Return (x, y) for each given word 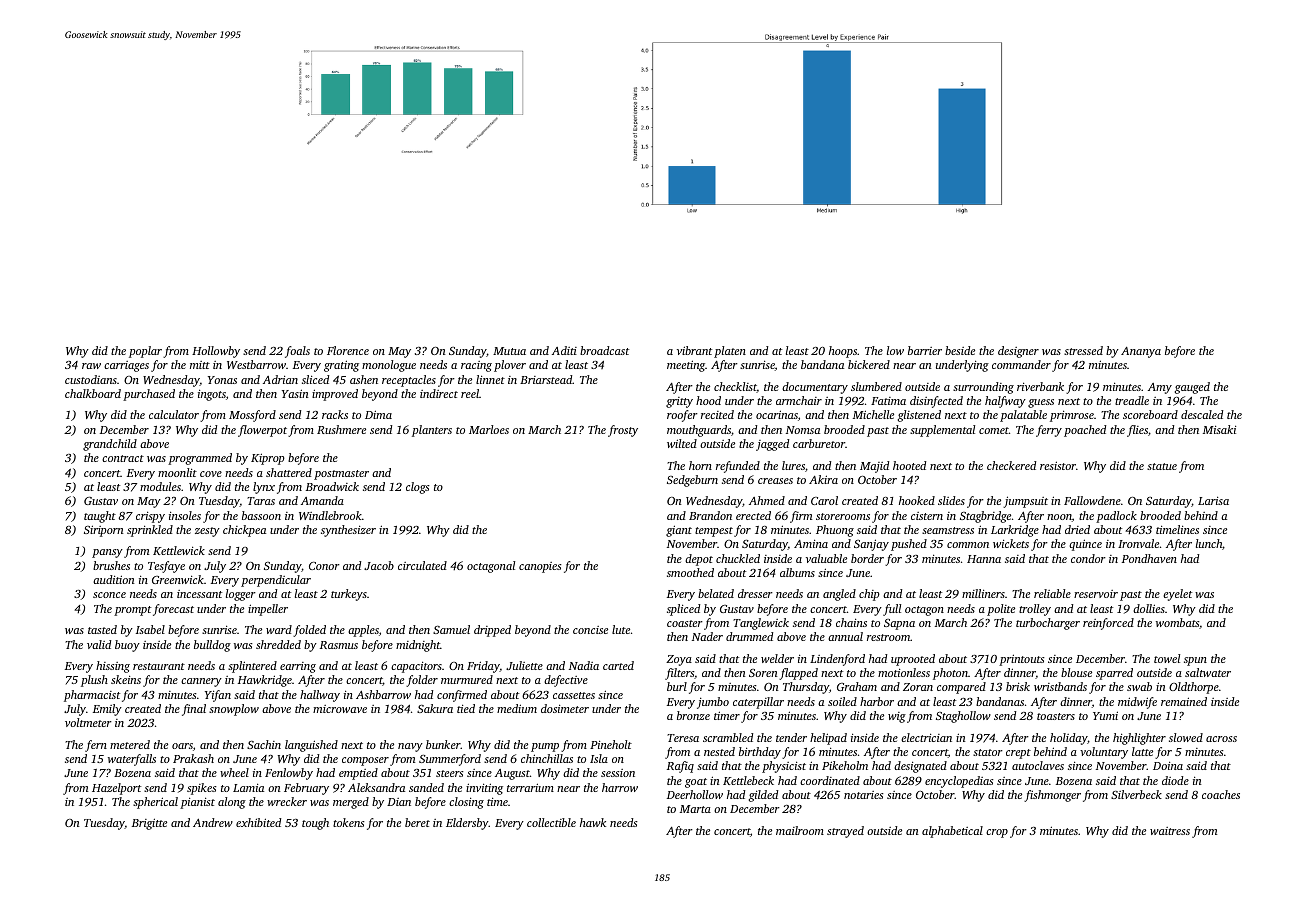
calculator (174, 414)
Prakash (193, 758)
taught (100, 517)
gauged (1192, 388)
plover (510, 366)
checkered (1011, 465)
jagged (772, 445)
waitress (1170, 831)
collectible (551, 822)
